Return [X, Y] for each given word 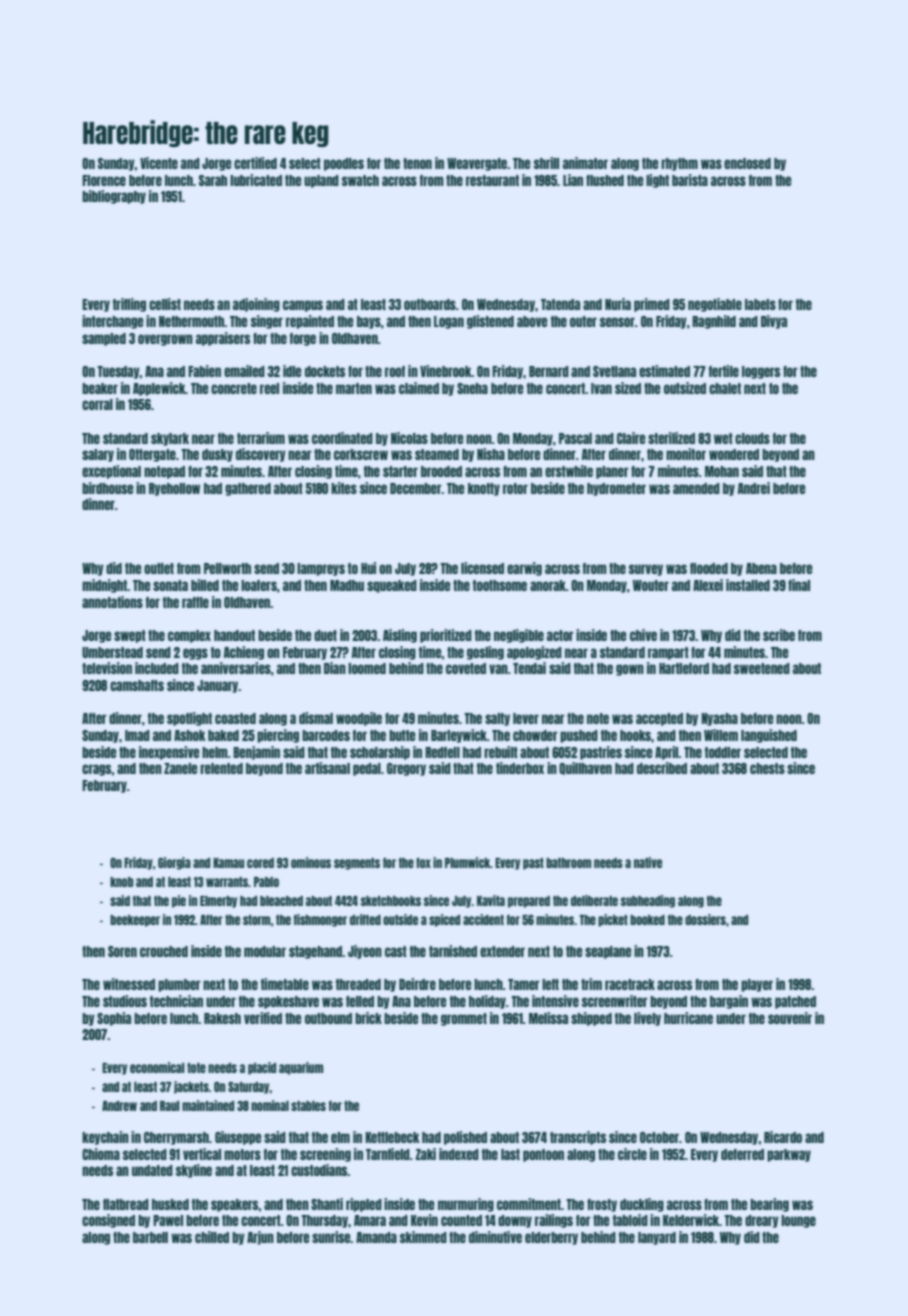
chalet [725, 388]
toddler [723, 752]
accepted [659, 719]
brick [368, 1018]
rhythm [679, 164]
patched [795, 1002]
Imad [137, 735]
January [218, 686]
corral [97, 404]
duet [325, 635]
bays [369, 322]
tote [196, 1068]
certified [255, 163]
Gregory [406, 769]
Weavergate [477, 164]
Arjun [260, 1238]
